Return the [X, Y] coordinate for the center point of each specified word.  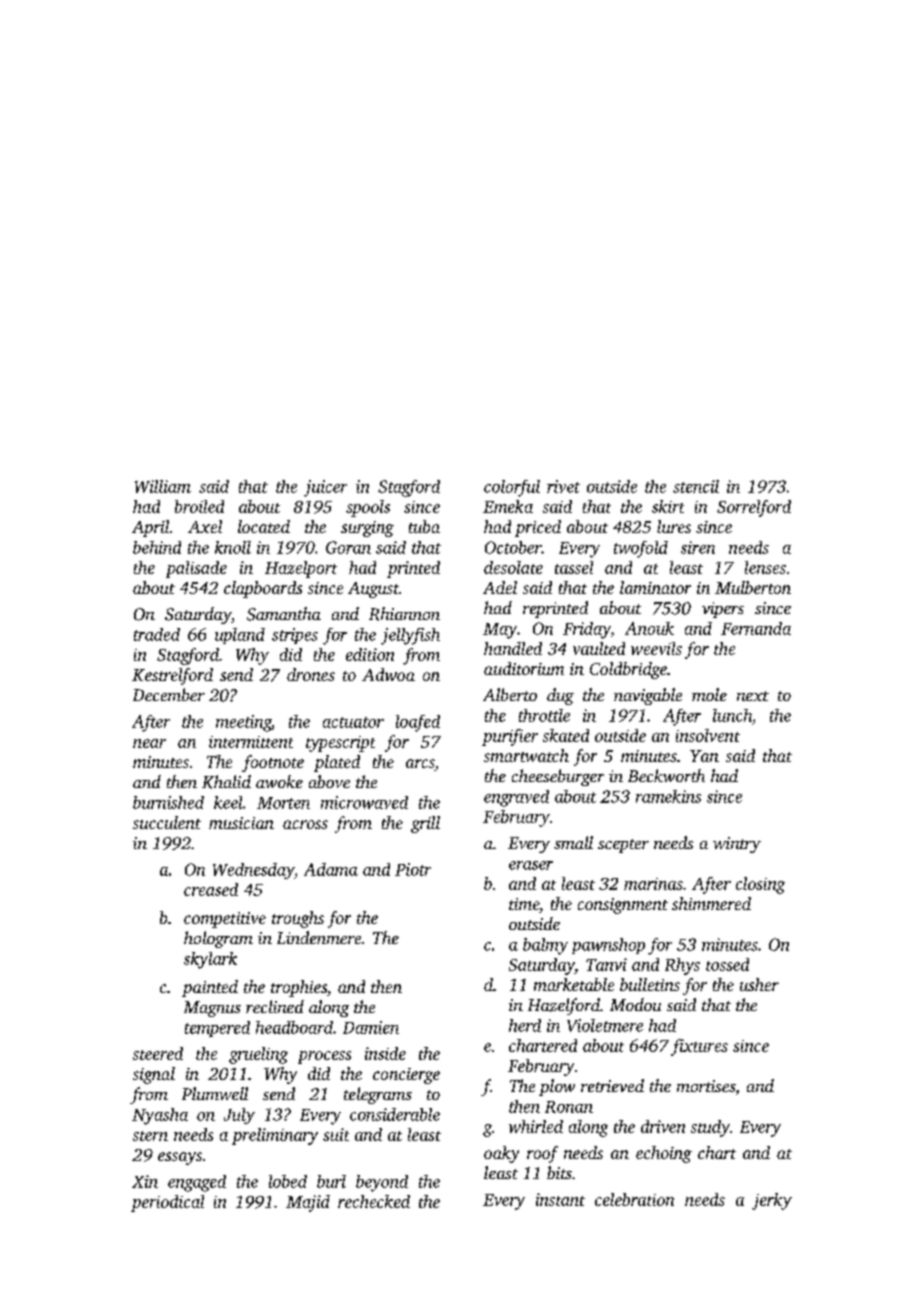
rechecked [374, 1201]
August [373, 590]
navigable [648, 696]
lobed [288, 1181]
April [150, 528]
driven [663, 1126]
